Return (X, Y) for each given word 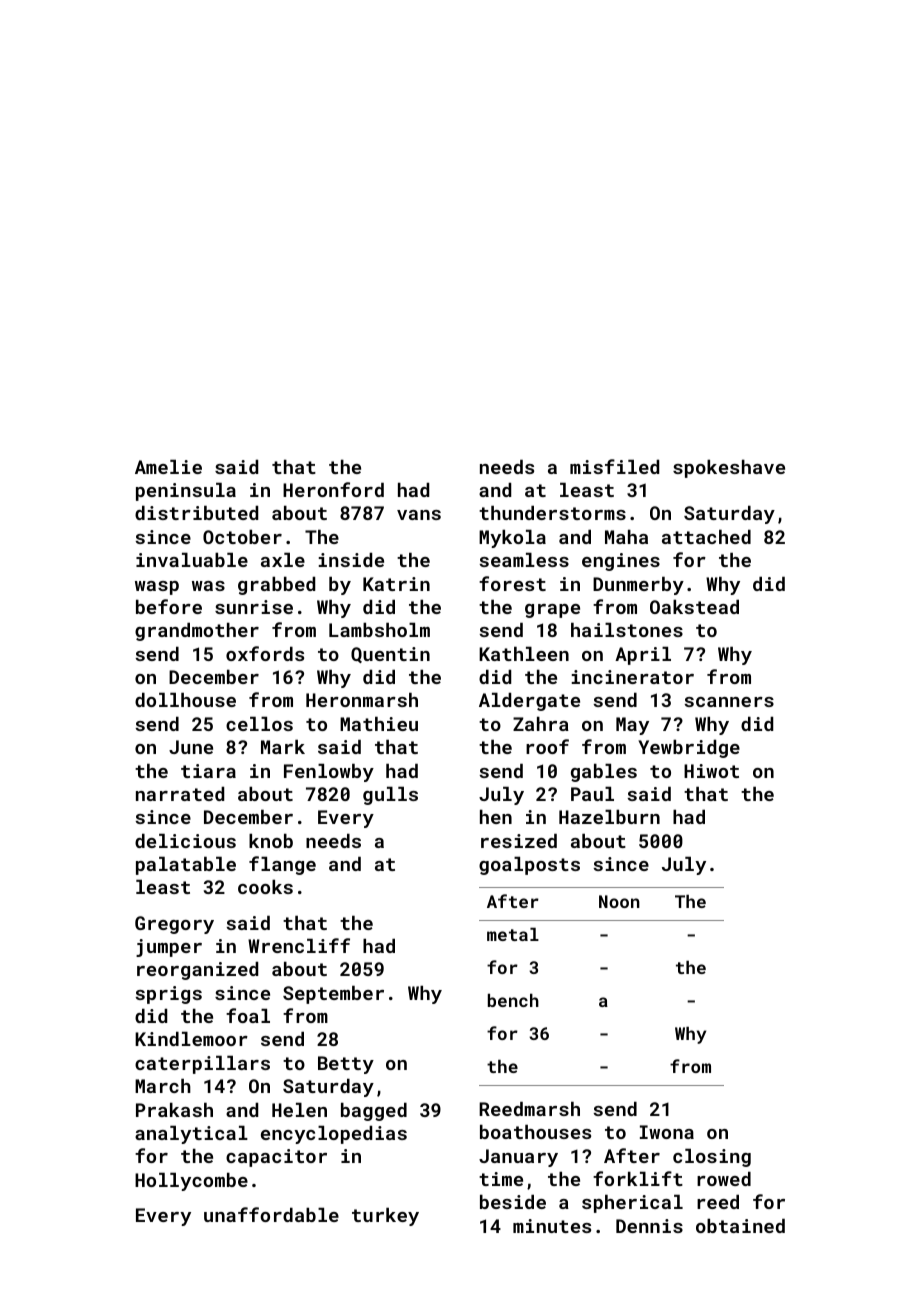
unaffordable (271, 1214)
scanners (729, 702)
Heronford (333, 489)
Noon (619, 901)
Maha (626, 537)
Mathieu (379, 724)
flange (282, 865)
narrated (180, 794)
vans (419, 515)
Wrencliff (299, 945)
